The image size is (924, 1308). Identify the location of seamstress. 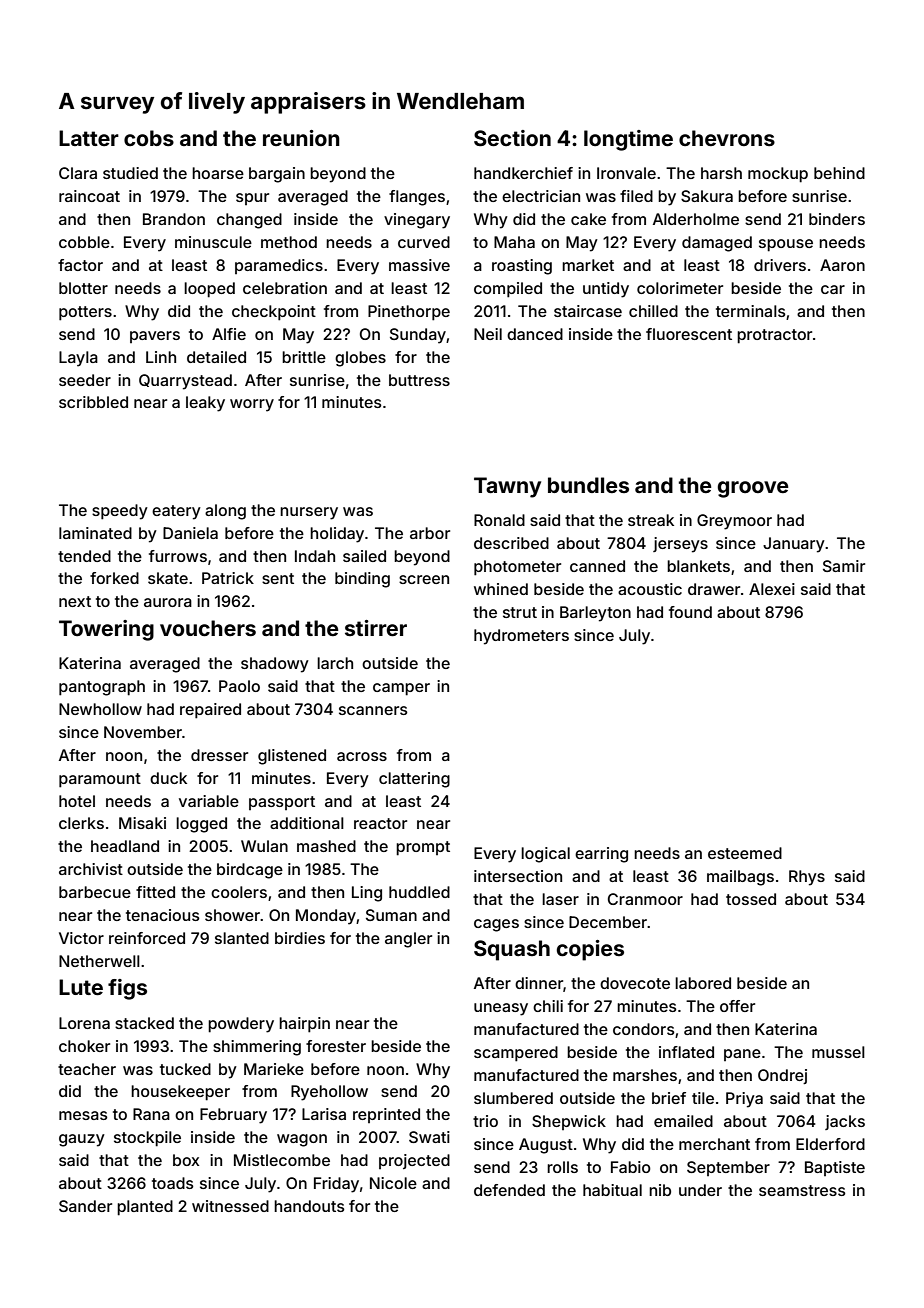
(802, 1190).
